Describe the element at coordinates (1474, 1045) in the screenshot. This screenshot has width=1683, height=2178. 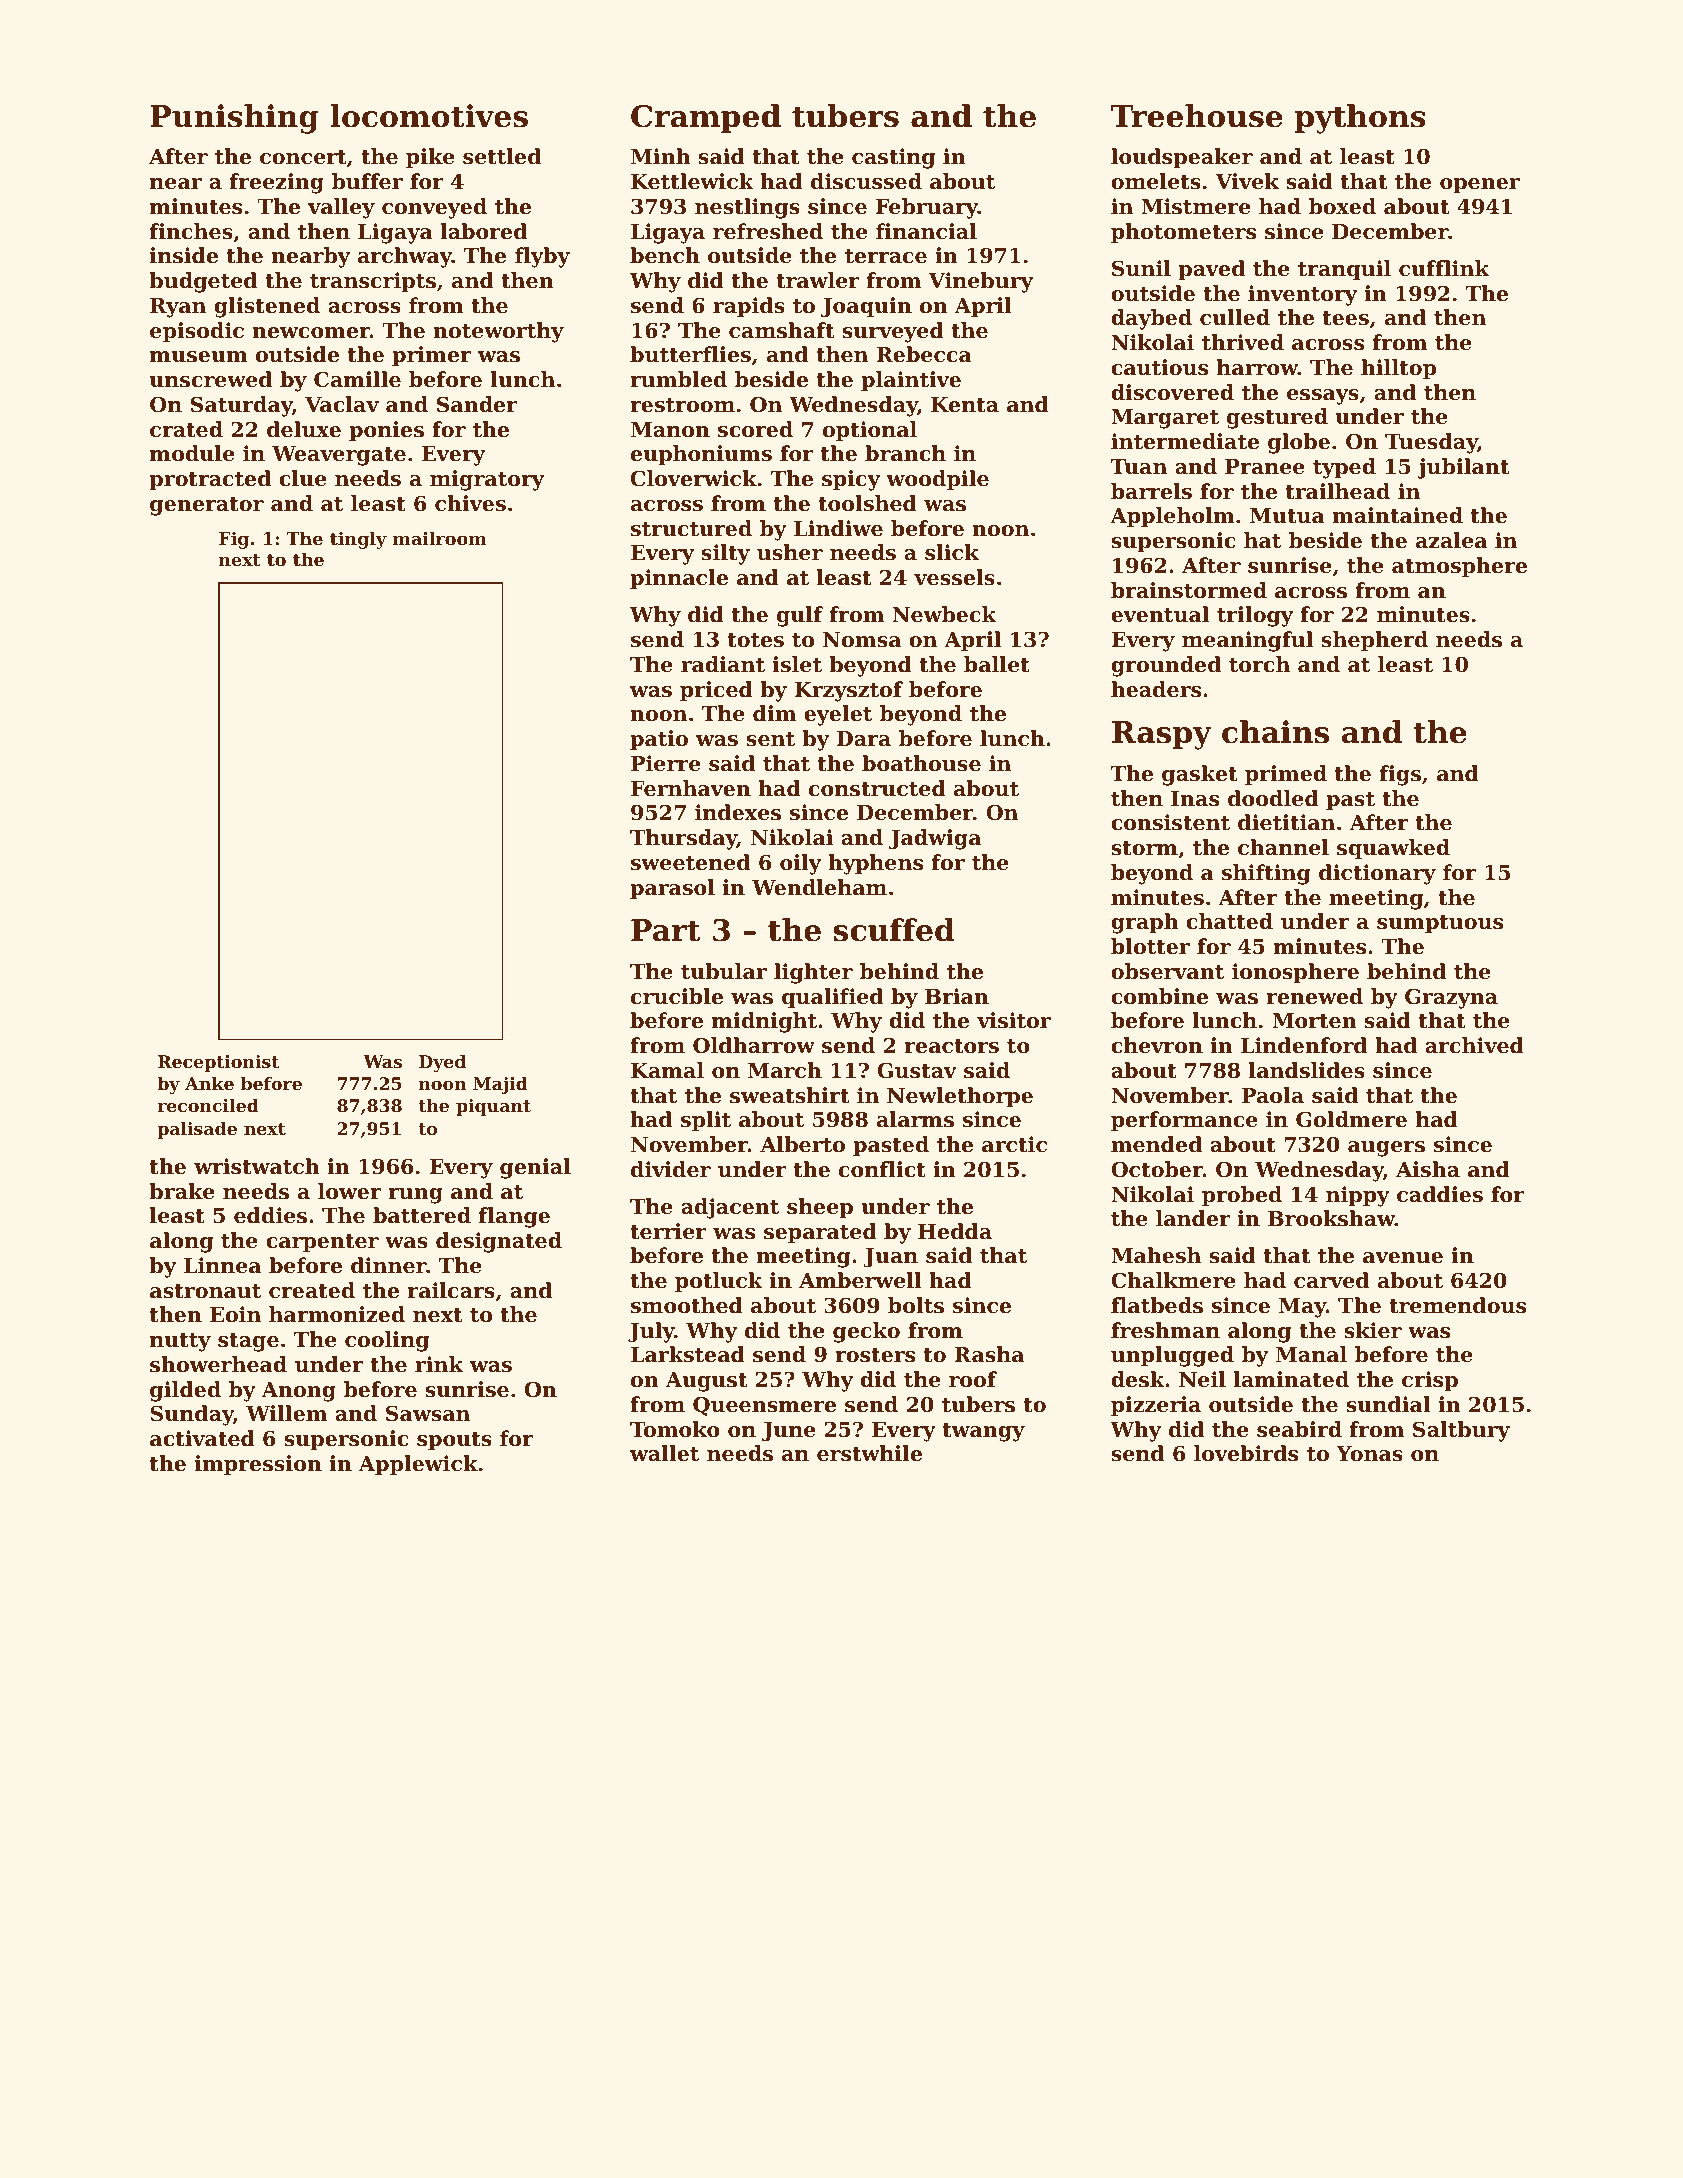
I see `archived` at that location.
